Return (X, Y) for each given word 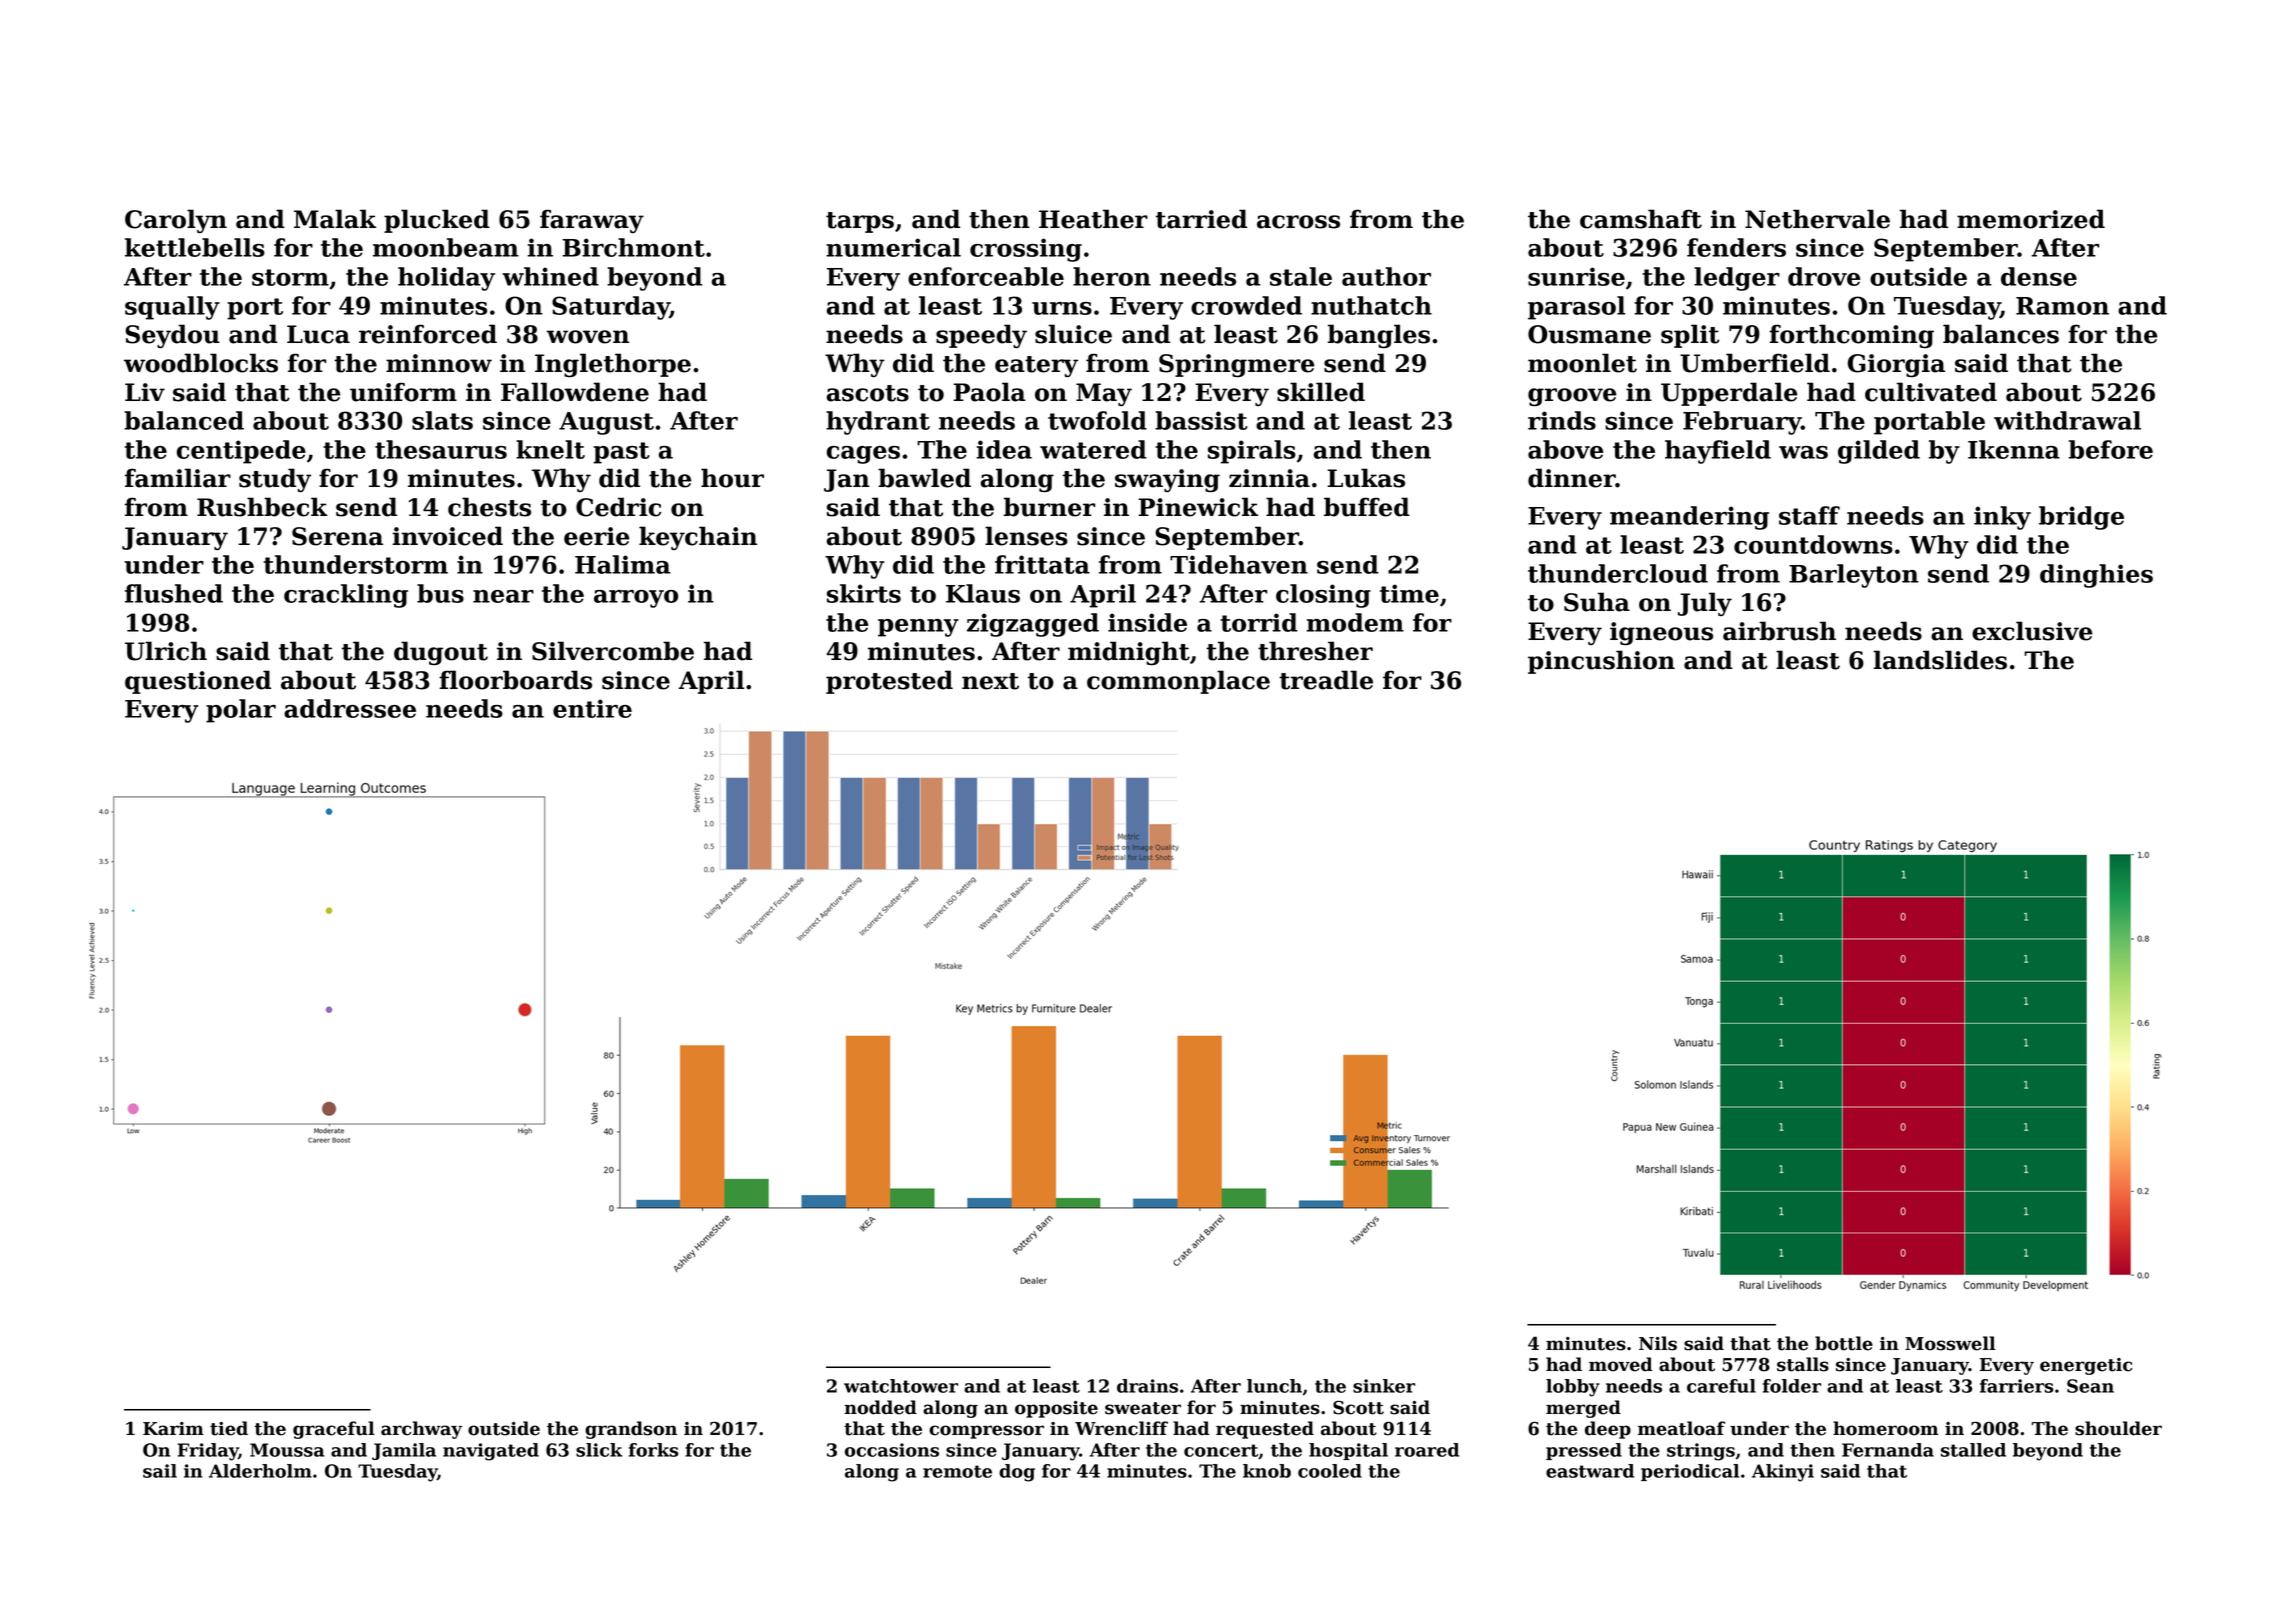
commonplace (1178, 682)
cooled (1330, 1471)
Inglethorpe (613, 365)
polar (241, 711)
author (1386, 276)
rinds (1562, 420)
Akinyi (1783, 1473)
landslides (1940, 660)
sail (160, 1471)
